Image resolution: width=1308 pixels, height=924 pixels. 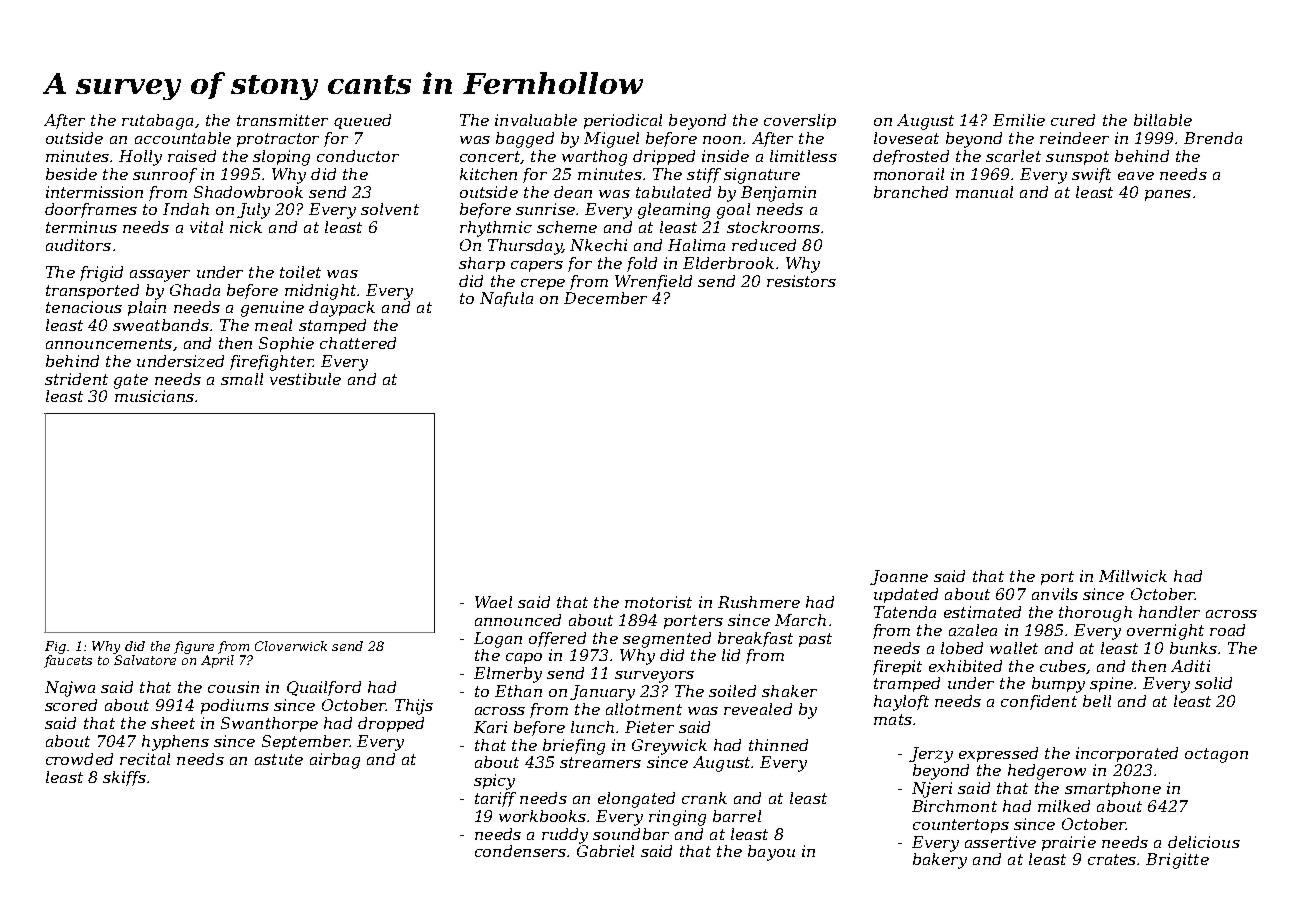 What do you see at coordinates (899, 577) in the screenshot?
I see `Joanne` at bounding box center [899, 577].
